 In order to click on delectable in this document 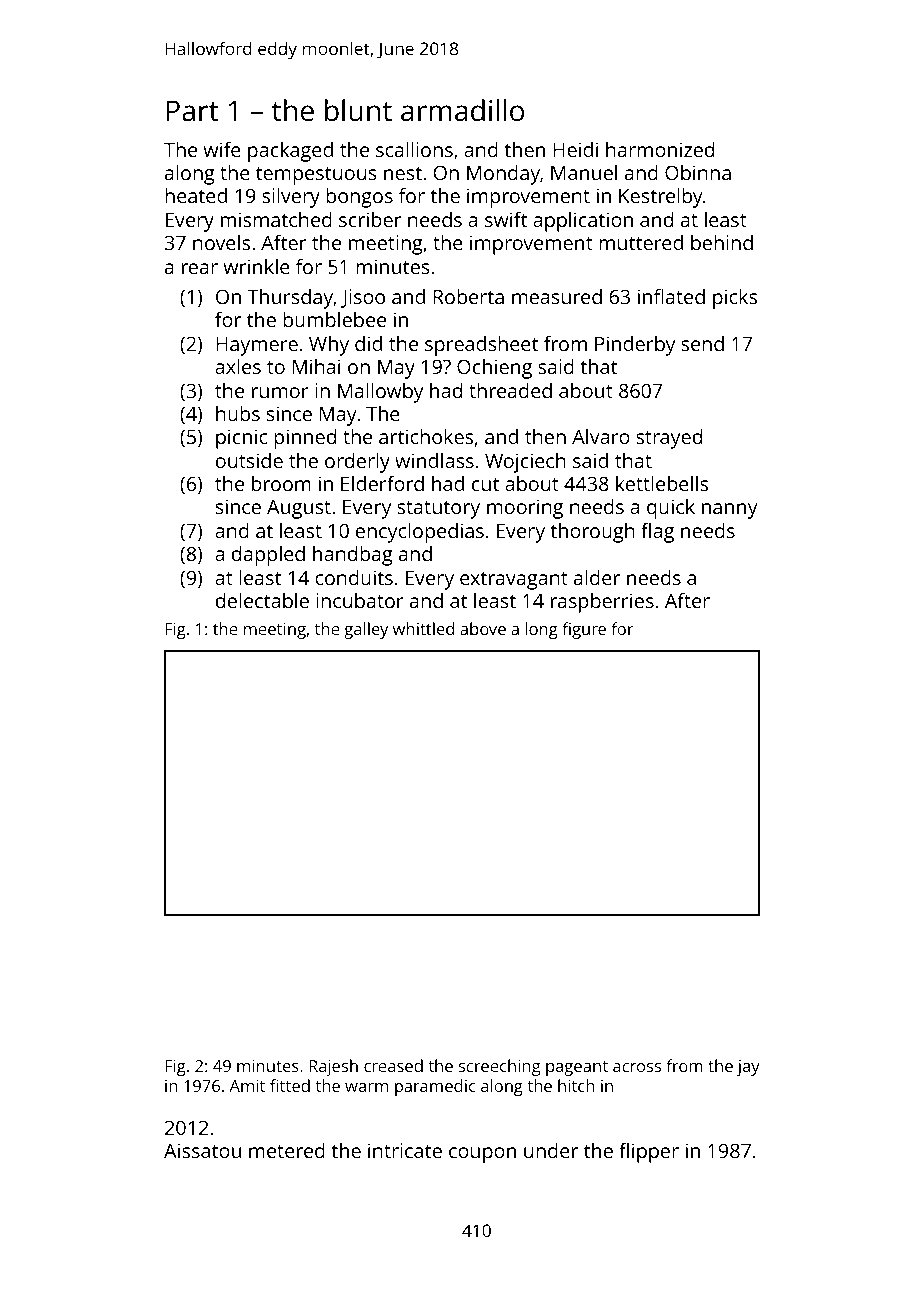, I will do `click(262, 600)`.
